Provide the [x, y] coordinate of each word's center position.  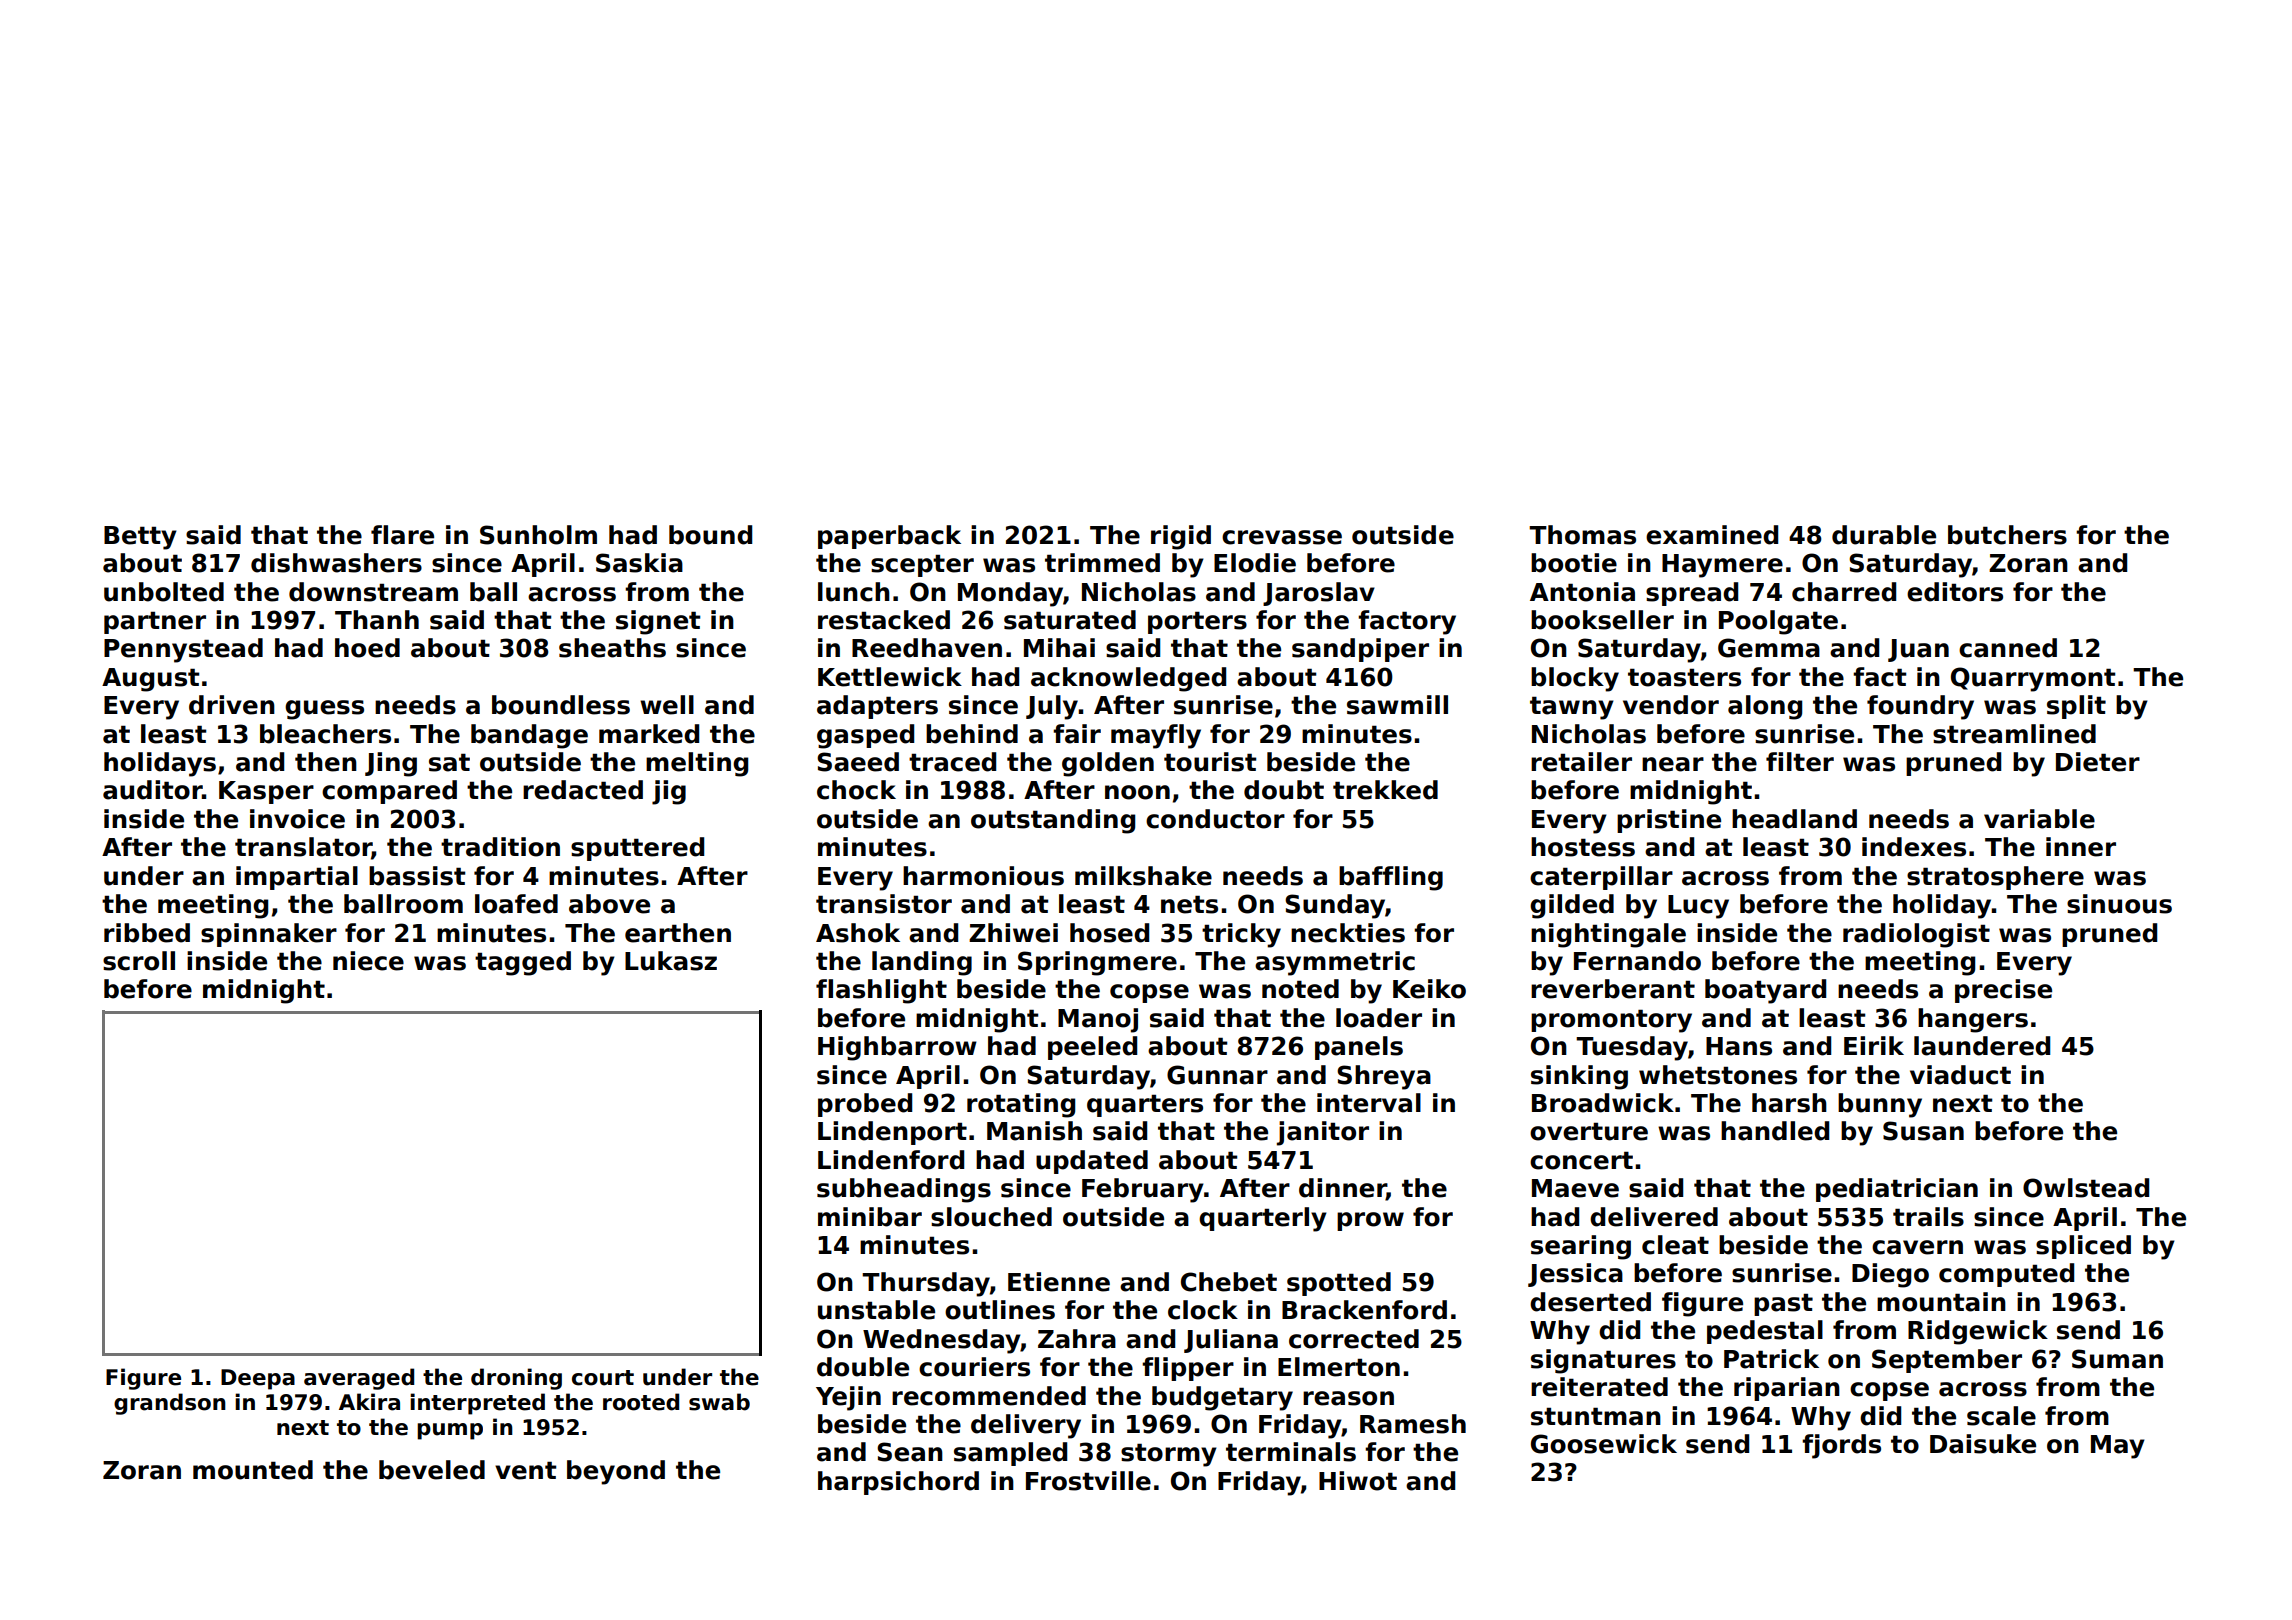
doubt [1284, 790]
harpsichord [898, 1483]
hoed [367, 648]
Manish [1034, 1131]
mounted [253, 1470]
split [2076, 707]
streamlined [2014, 734]
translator [303, 848]
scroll [139, 961]
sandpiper [1360, 650]
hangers [1973, 1020]
